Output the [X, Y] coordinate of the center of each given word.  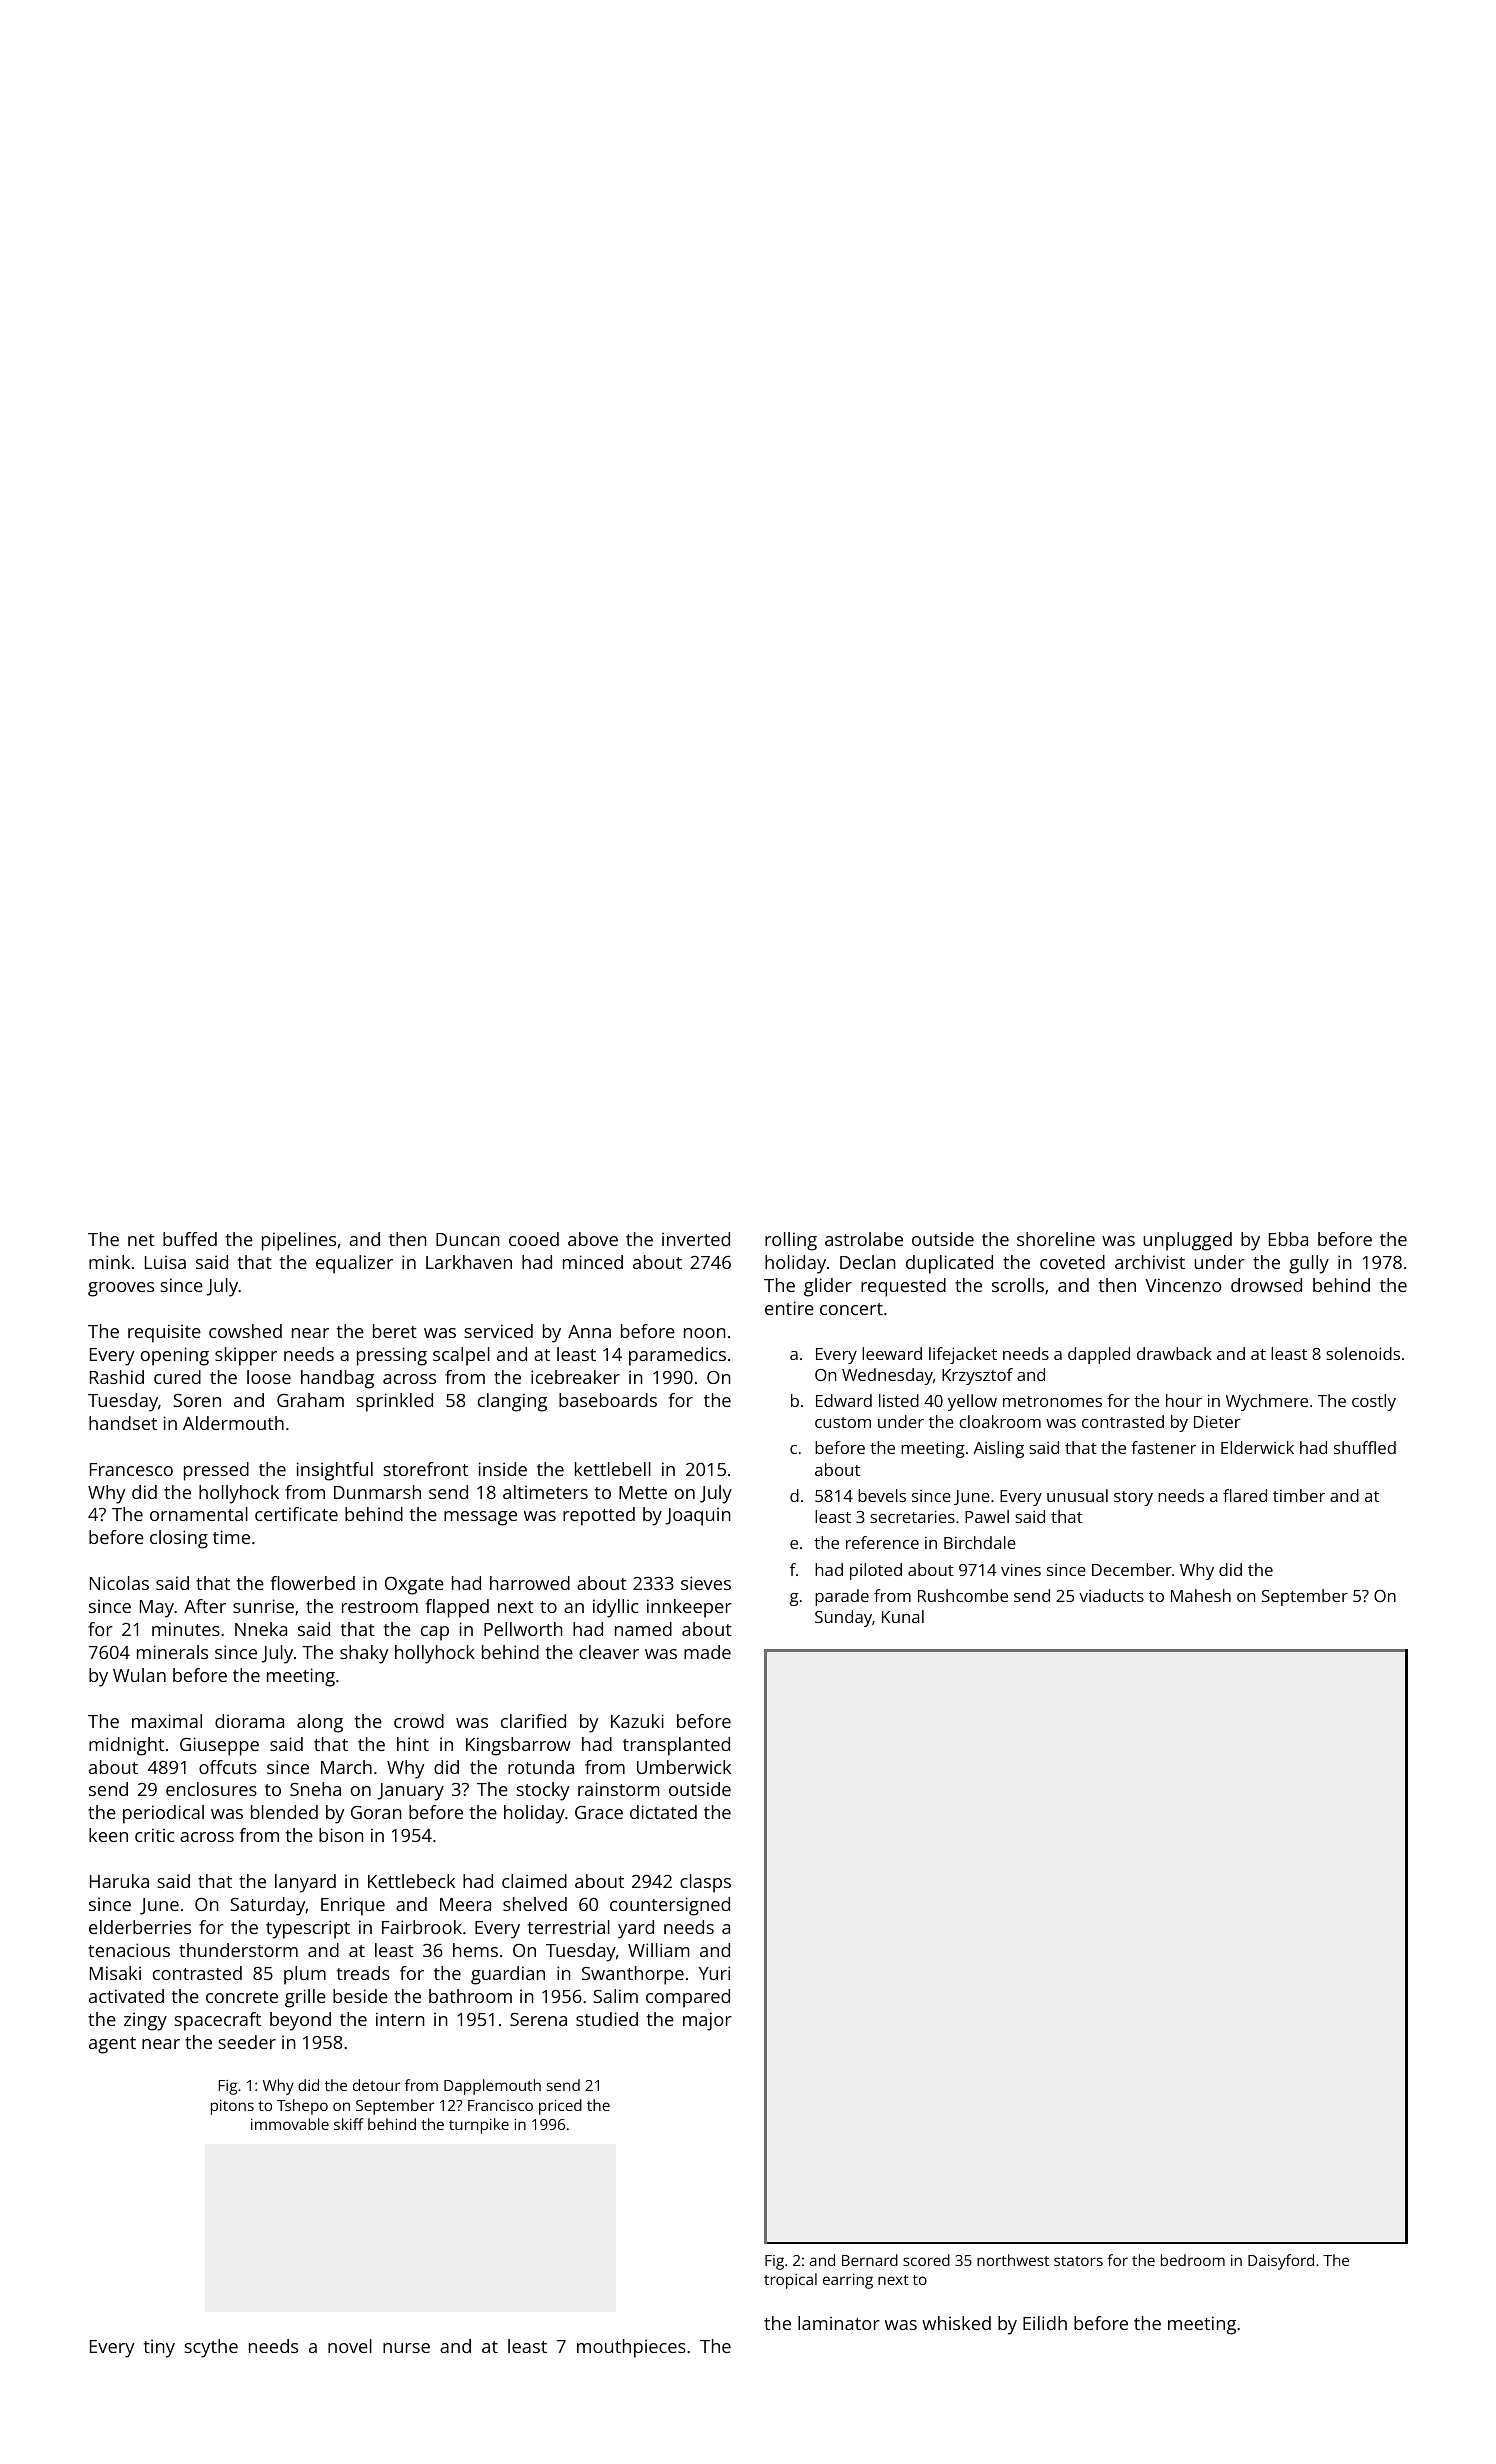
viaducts [1111, 1595]
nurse [406, 2348]
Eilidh [1045, 2323]
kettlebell [613, 1469]
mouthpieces [631, 2348]
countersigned [670, 1906]
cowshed [245, 1331]
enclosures [211, 1789]
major [707, 2021]
